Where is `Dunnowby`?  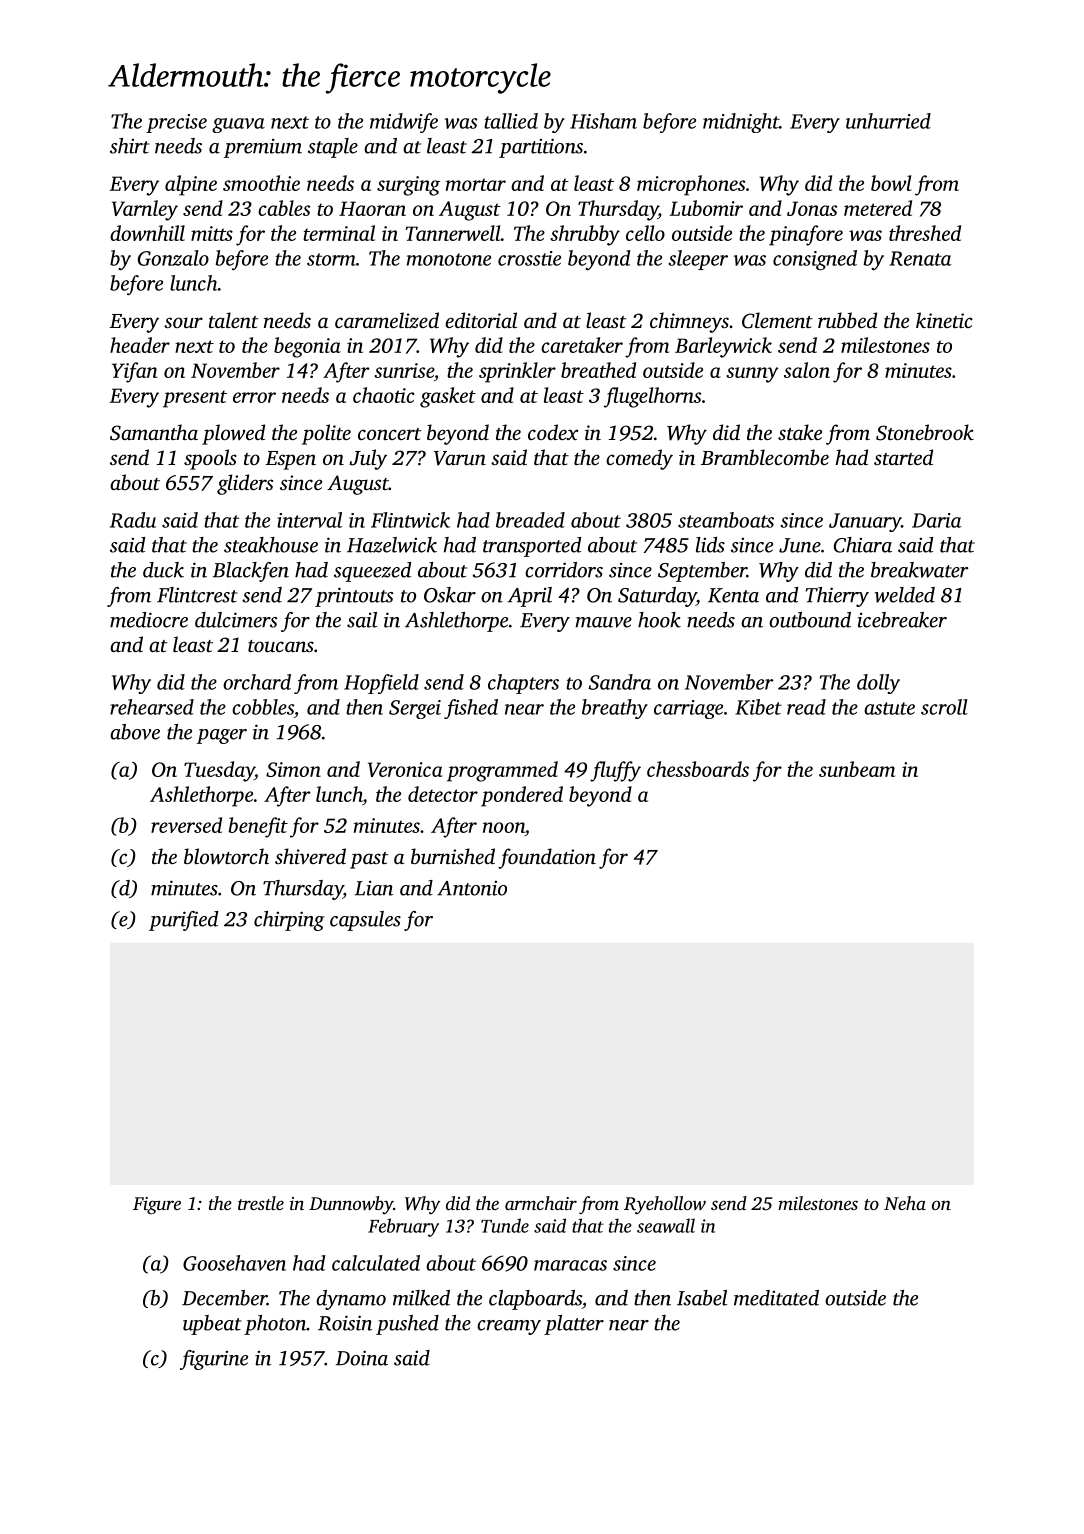
Dunnowby is located at coordinates (351, 1205).
